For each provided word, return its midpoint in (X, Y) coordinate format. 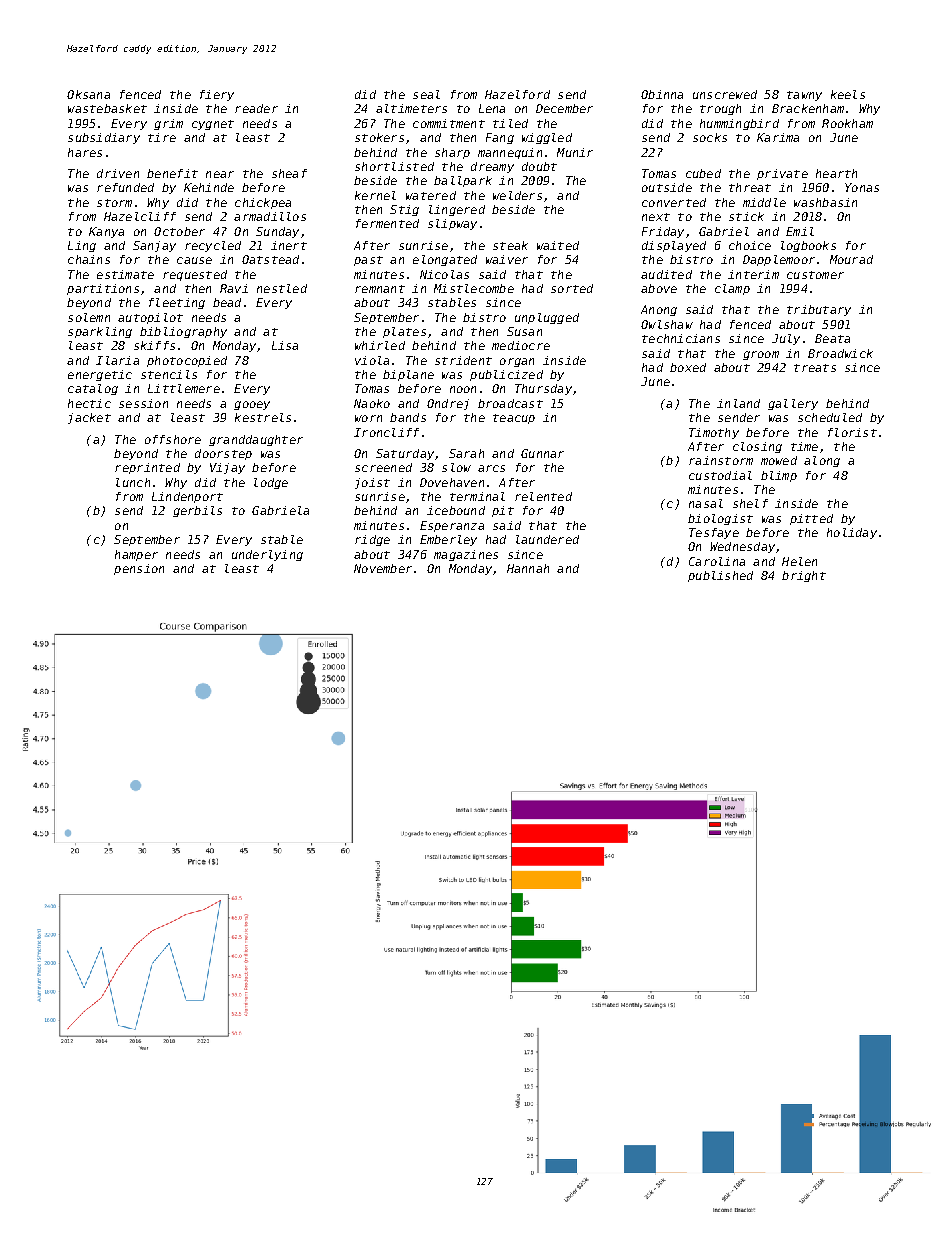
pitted (811, 519)
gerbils (197, 511)
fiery (217, 95)
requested (195, 275)
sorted (572, 288)
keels (848, 94)
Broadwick (840, 353)
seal (426, 94)
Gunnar (542, 453)
